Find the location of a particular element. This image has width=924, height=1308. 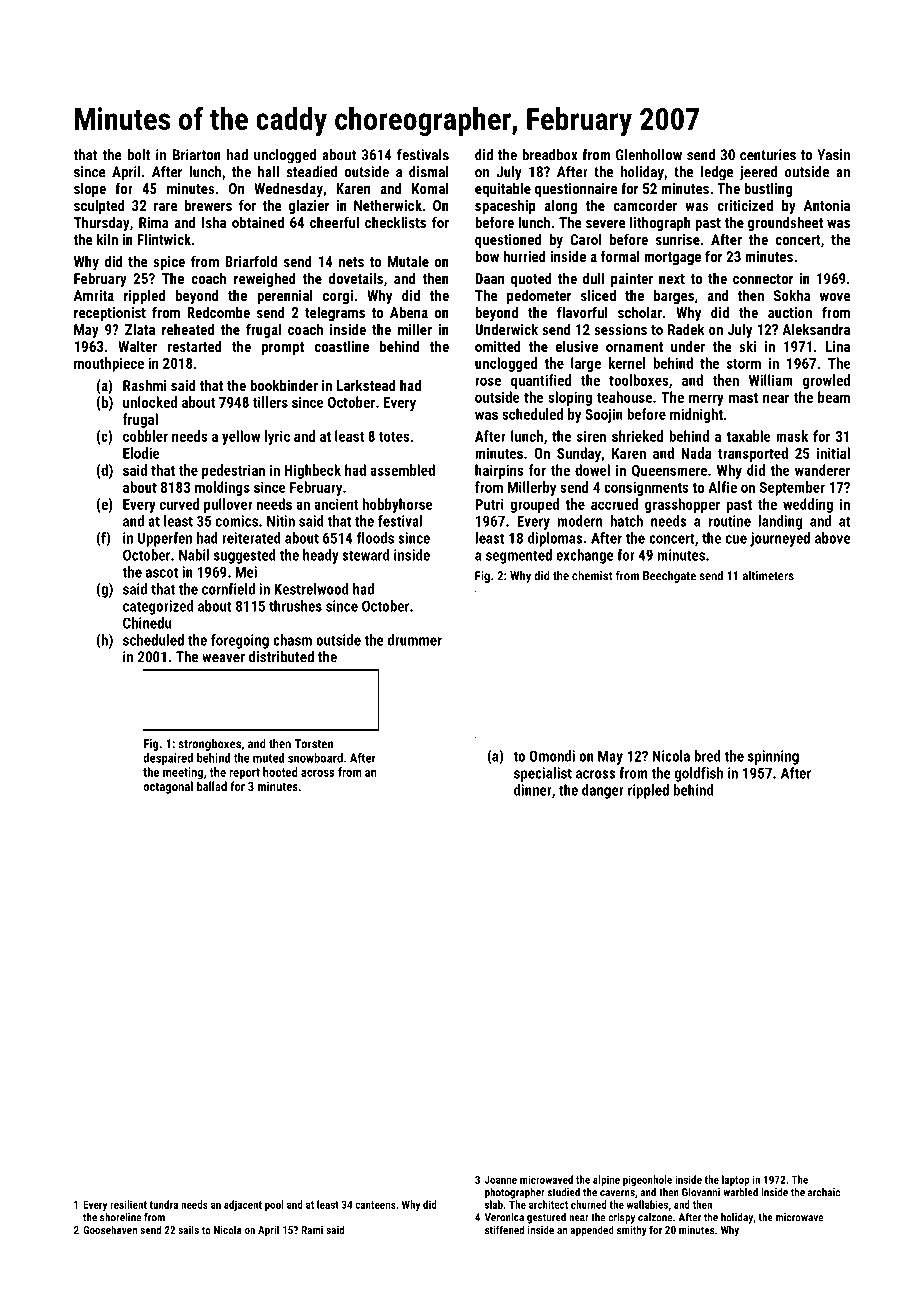

hooted is located at coordinates (280, 772).
